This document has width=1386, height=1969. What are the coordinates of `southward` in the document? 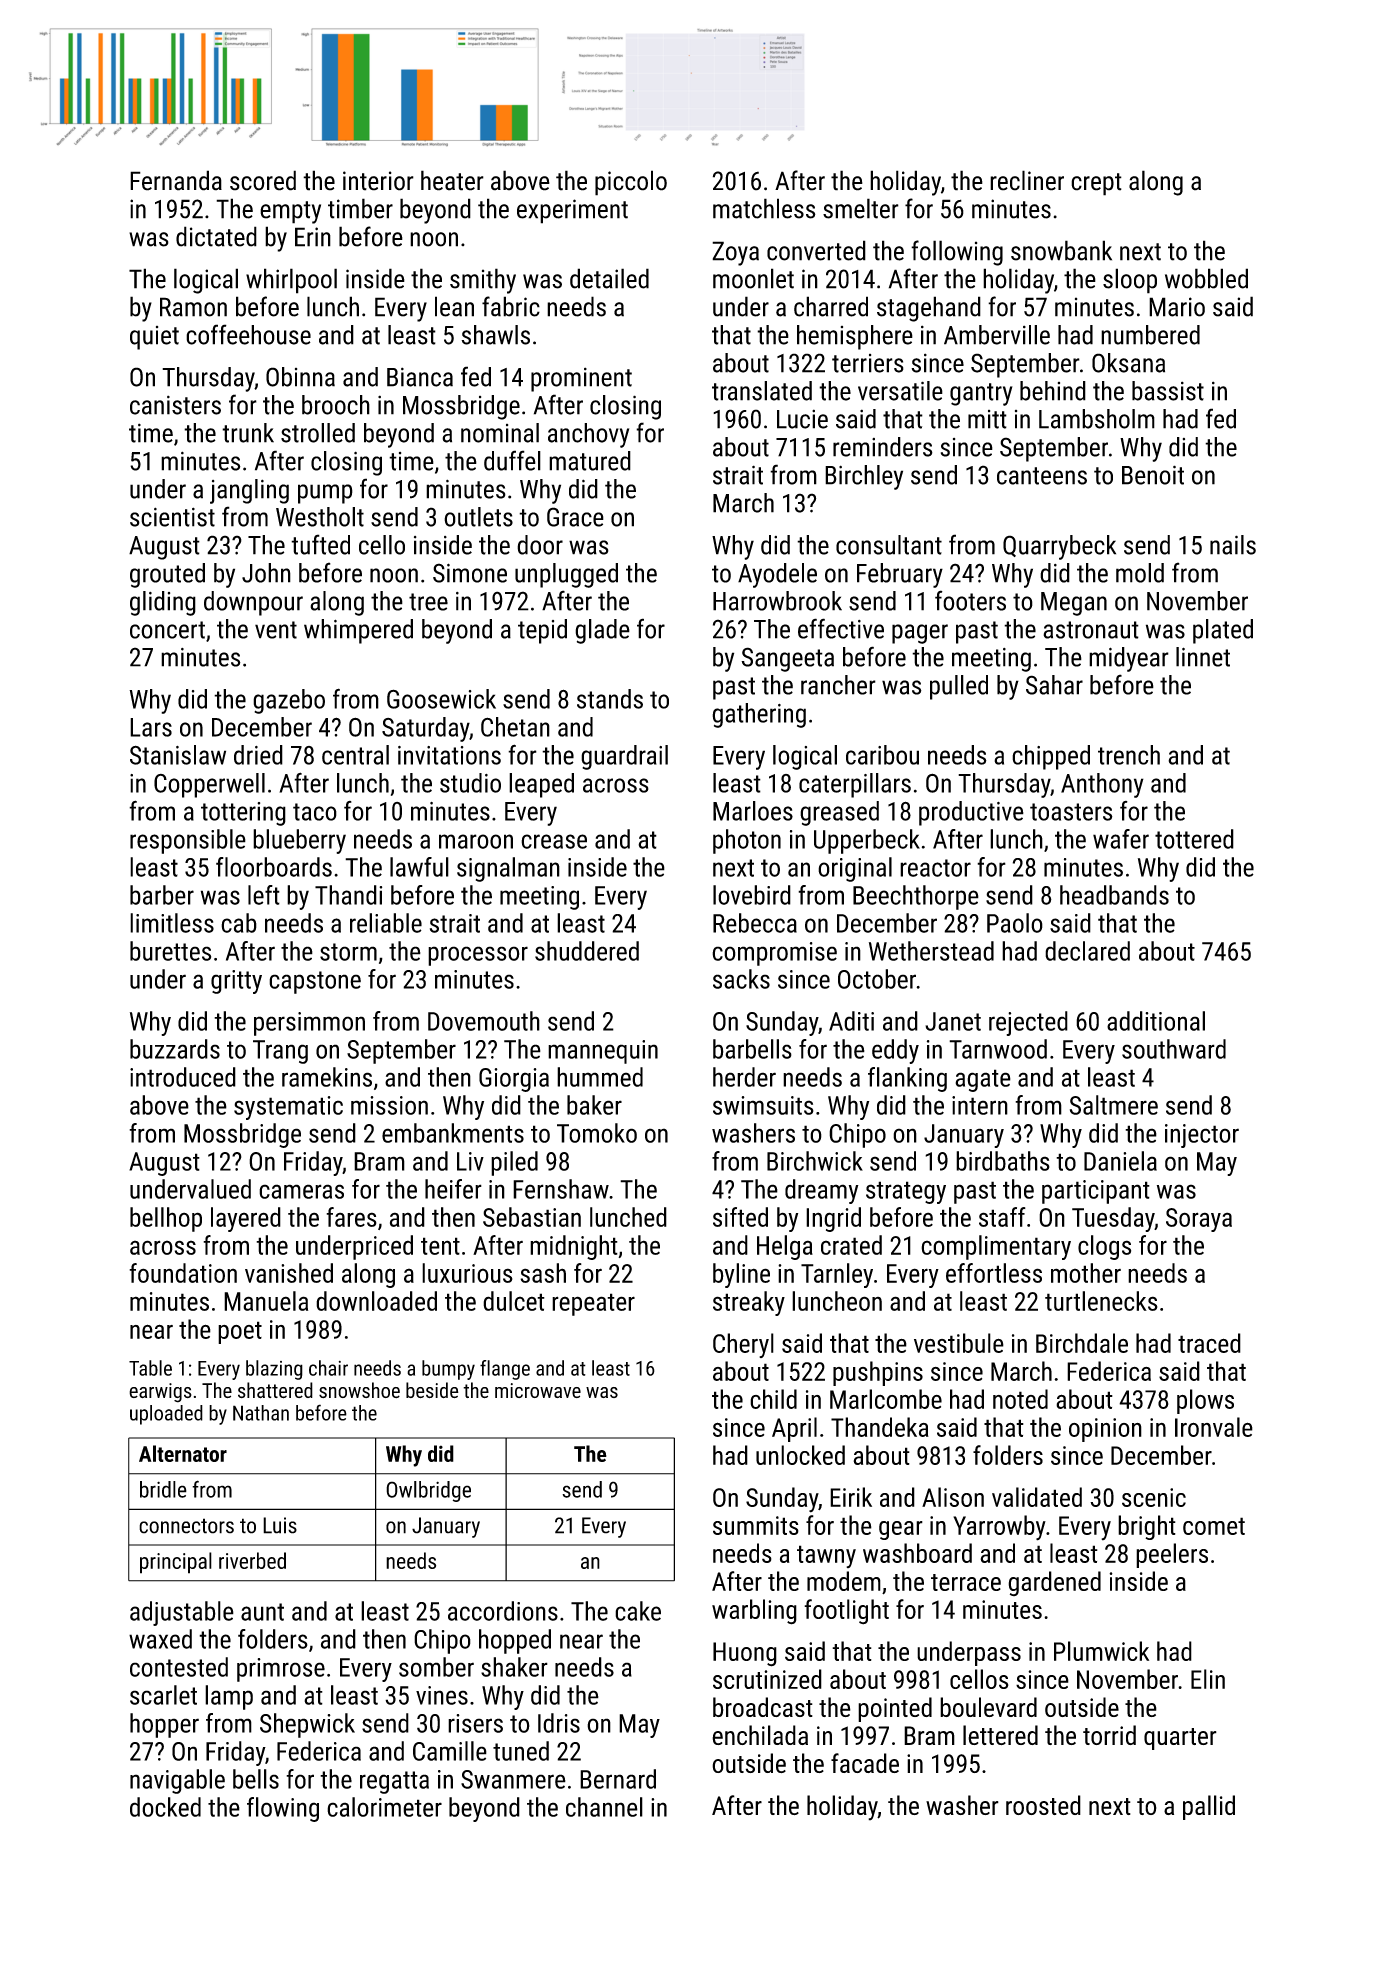 It's located at (1174, 1049).
